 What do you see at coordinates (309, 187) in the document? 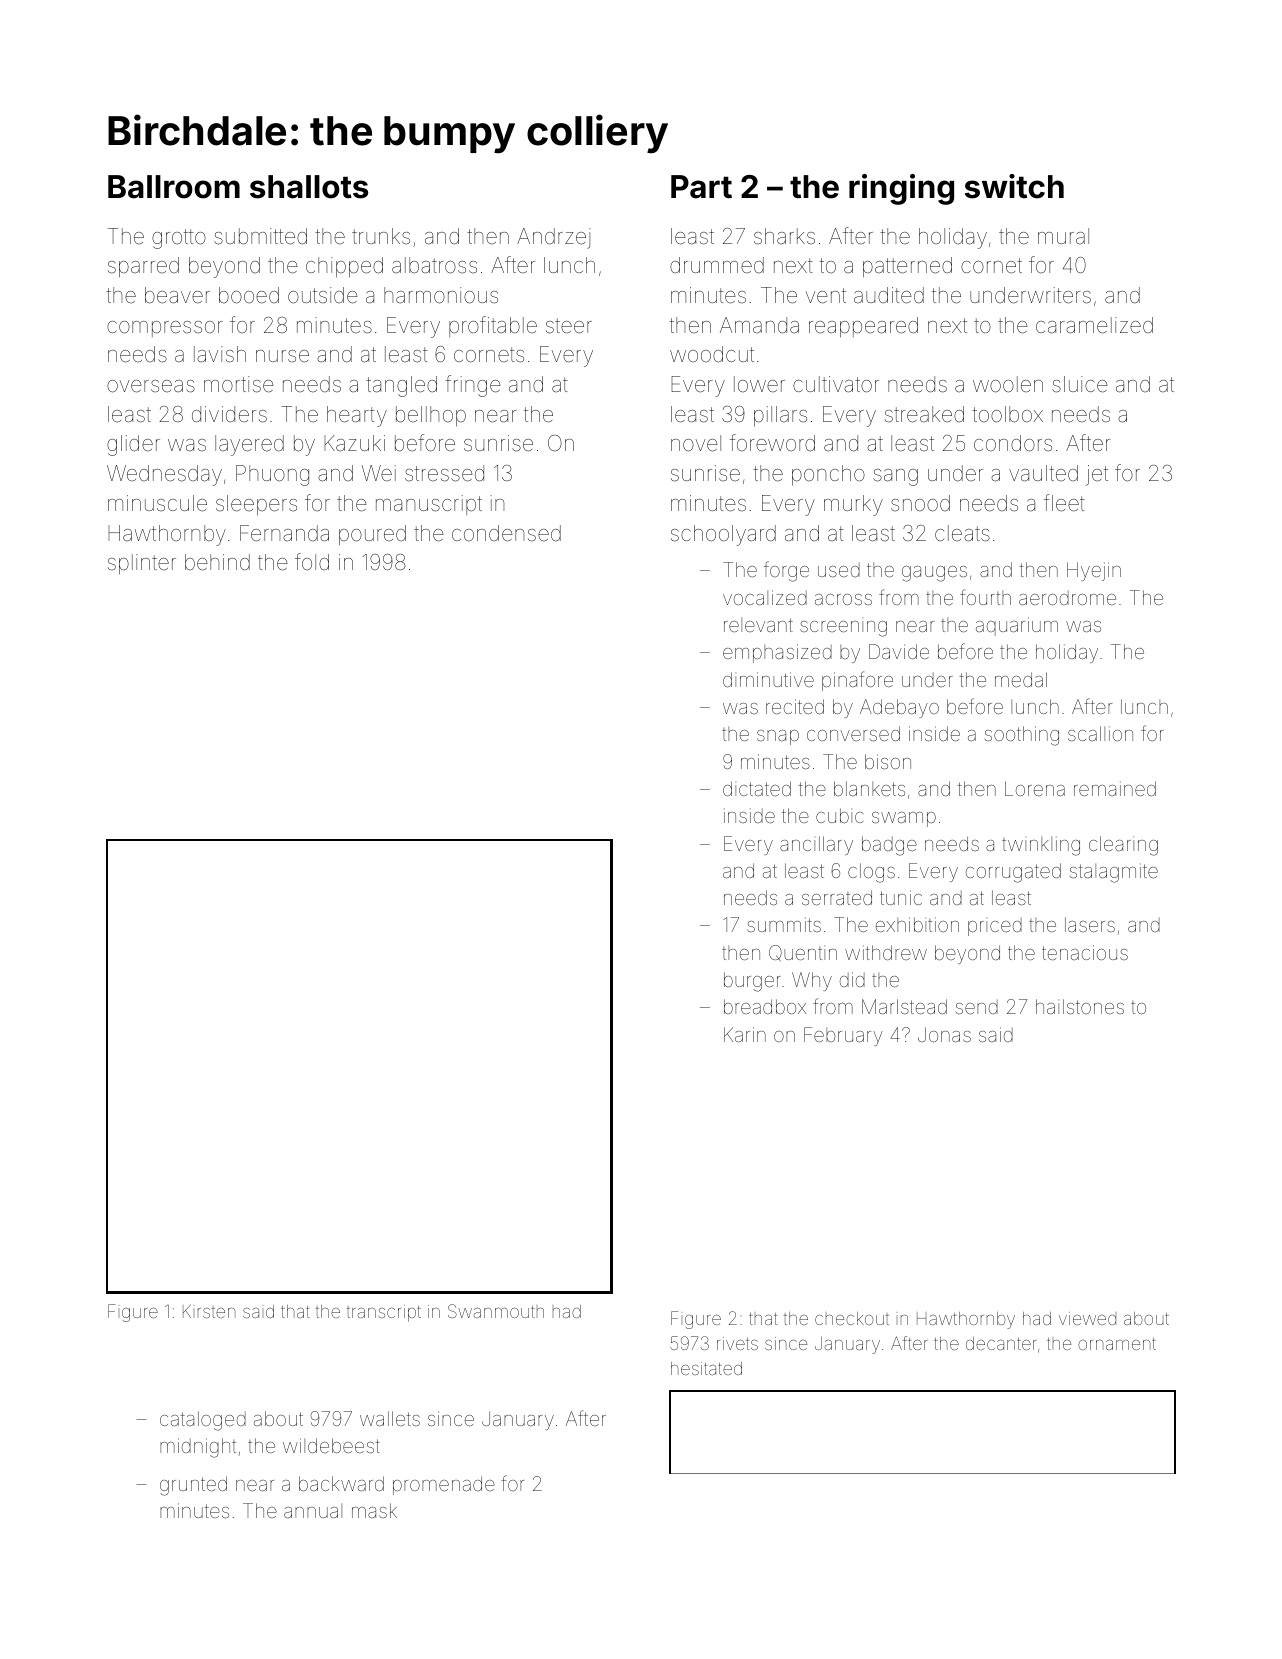
I see `shallots` at bounding box center [309, 187].
